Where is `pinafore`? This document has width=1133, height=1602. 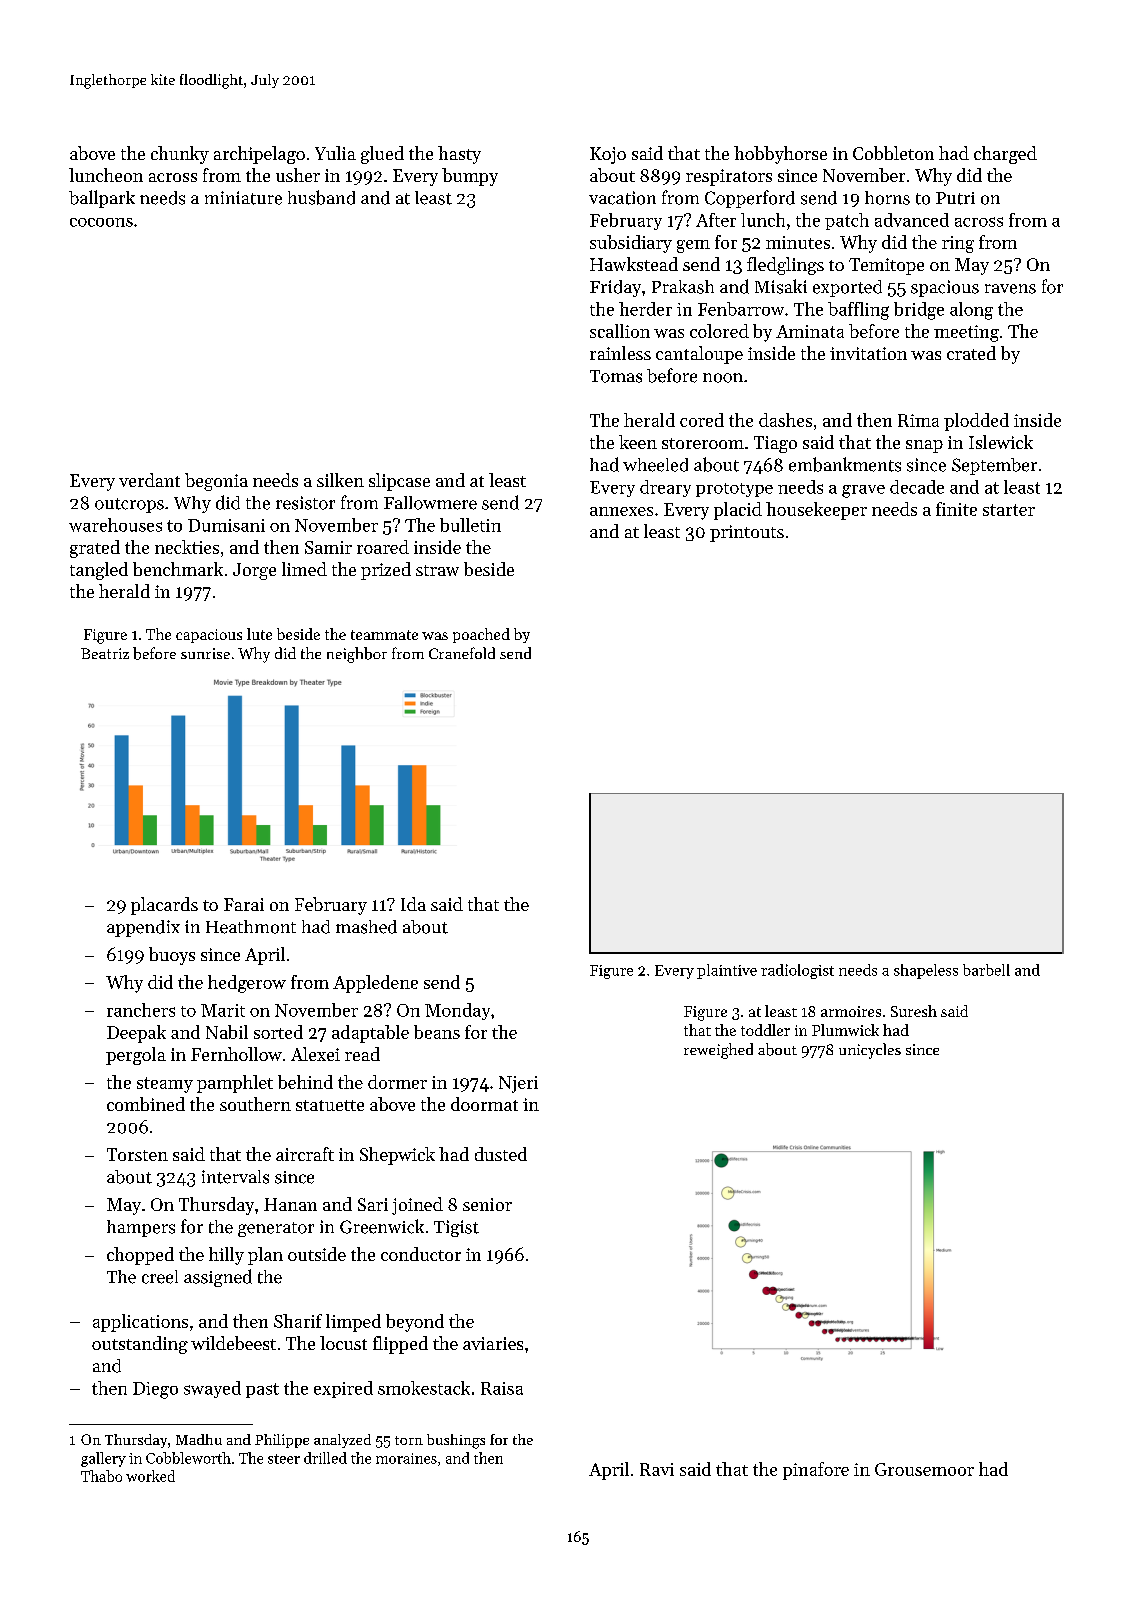 pinafore is located at coordinates (816, 1471).
